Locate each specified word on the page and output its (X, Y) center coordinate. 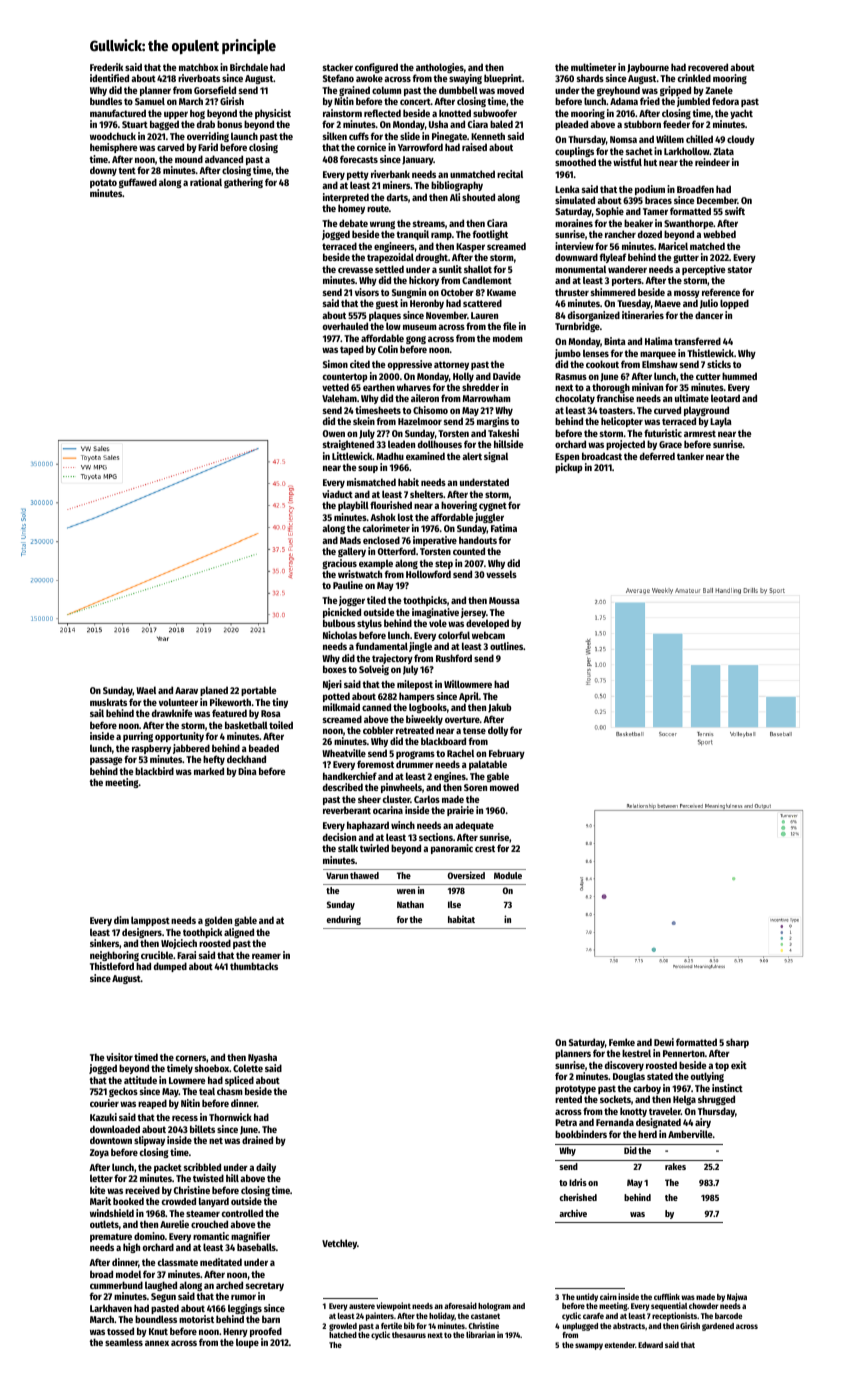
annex (157, 1343)
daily (266, 1168)
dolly (498, 731)
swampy (589, 1346)
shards (590, 78)
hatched (343, 1335)
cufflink (667, 1296)
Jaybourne (648, 69)
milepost (415, 685)
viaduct (337, 494)
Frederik (106, 67)
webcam (488, 635)
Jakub (500, 708)
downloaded (115, 1129)
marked (209, 771)
